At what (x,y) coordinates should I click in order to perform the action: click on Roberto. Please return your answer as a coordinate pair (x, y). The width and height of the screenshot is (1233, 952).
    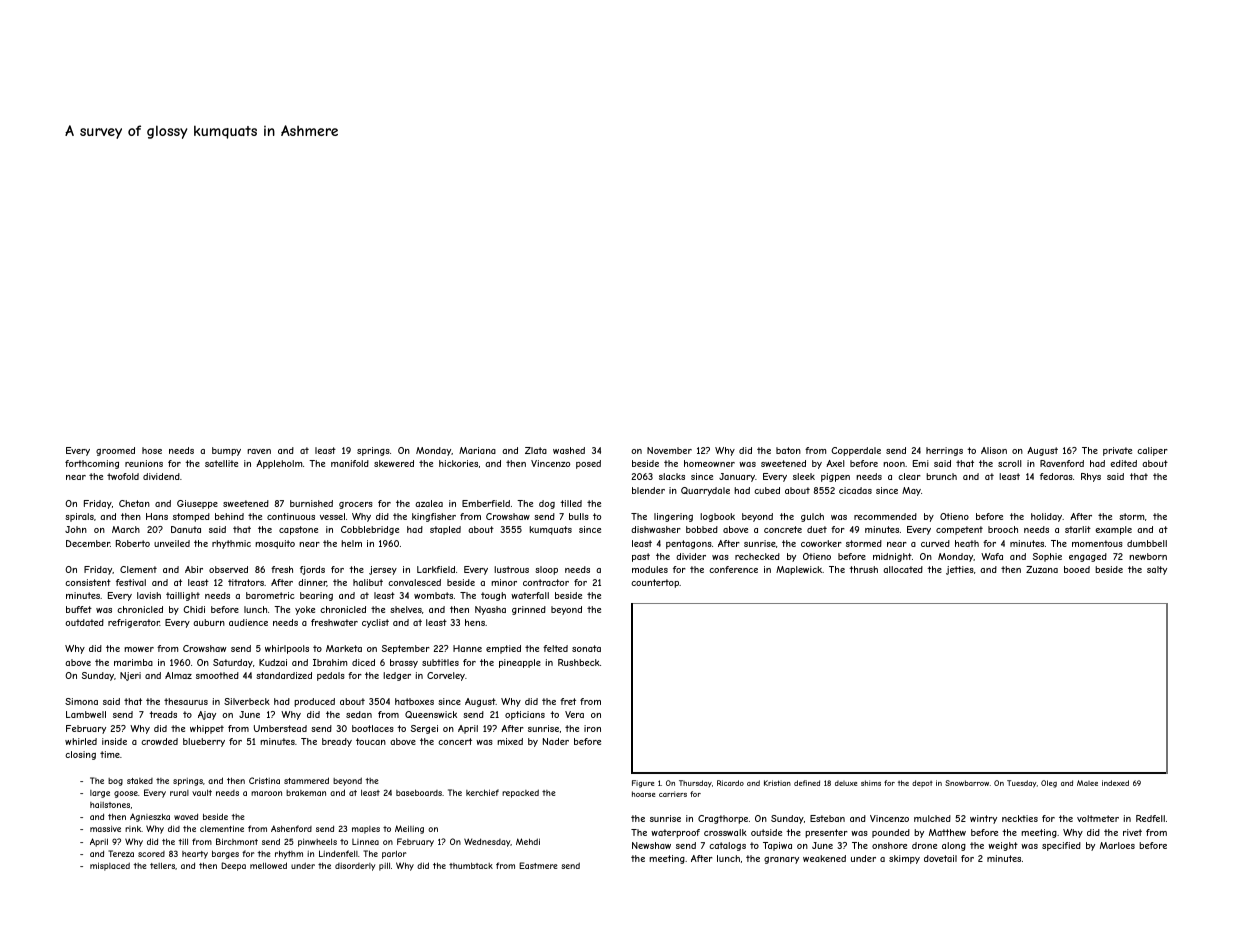
    Looking at the image, I should click on (133, 543).
